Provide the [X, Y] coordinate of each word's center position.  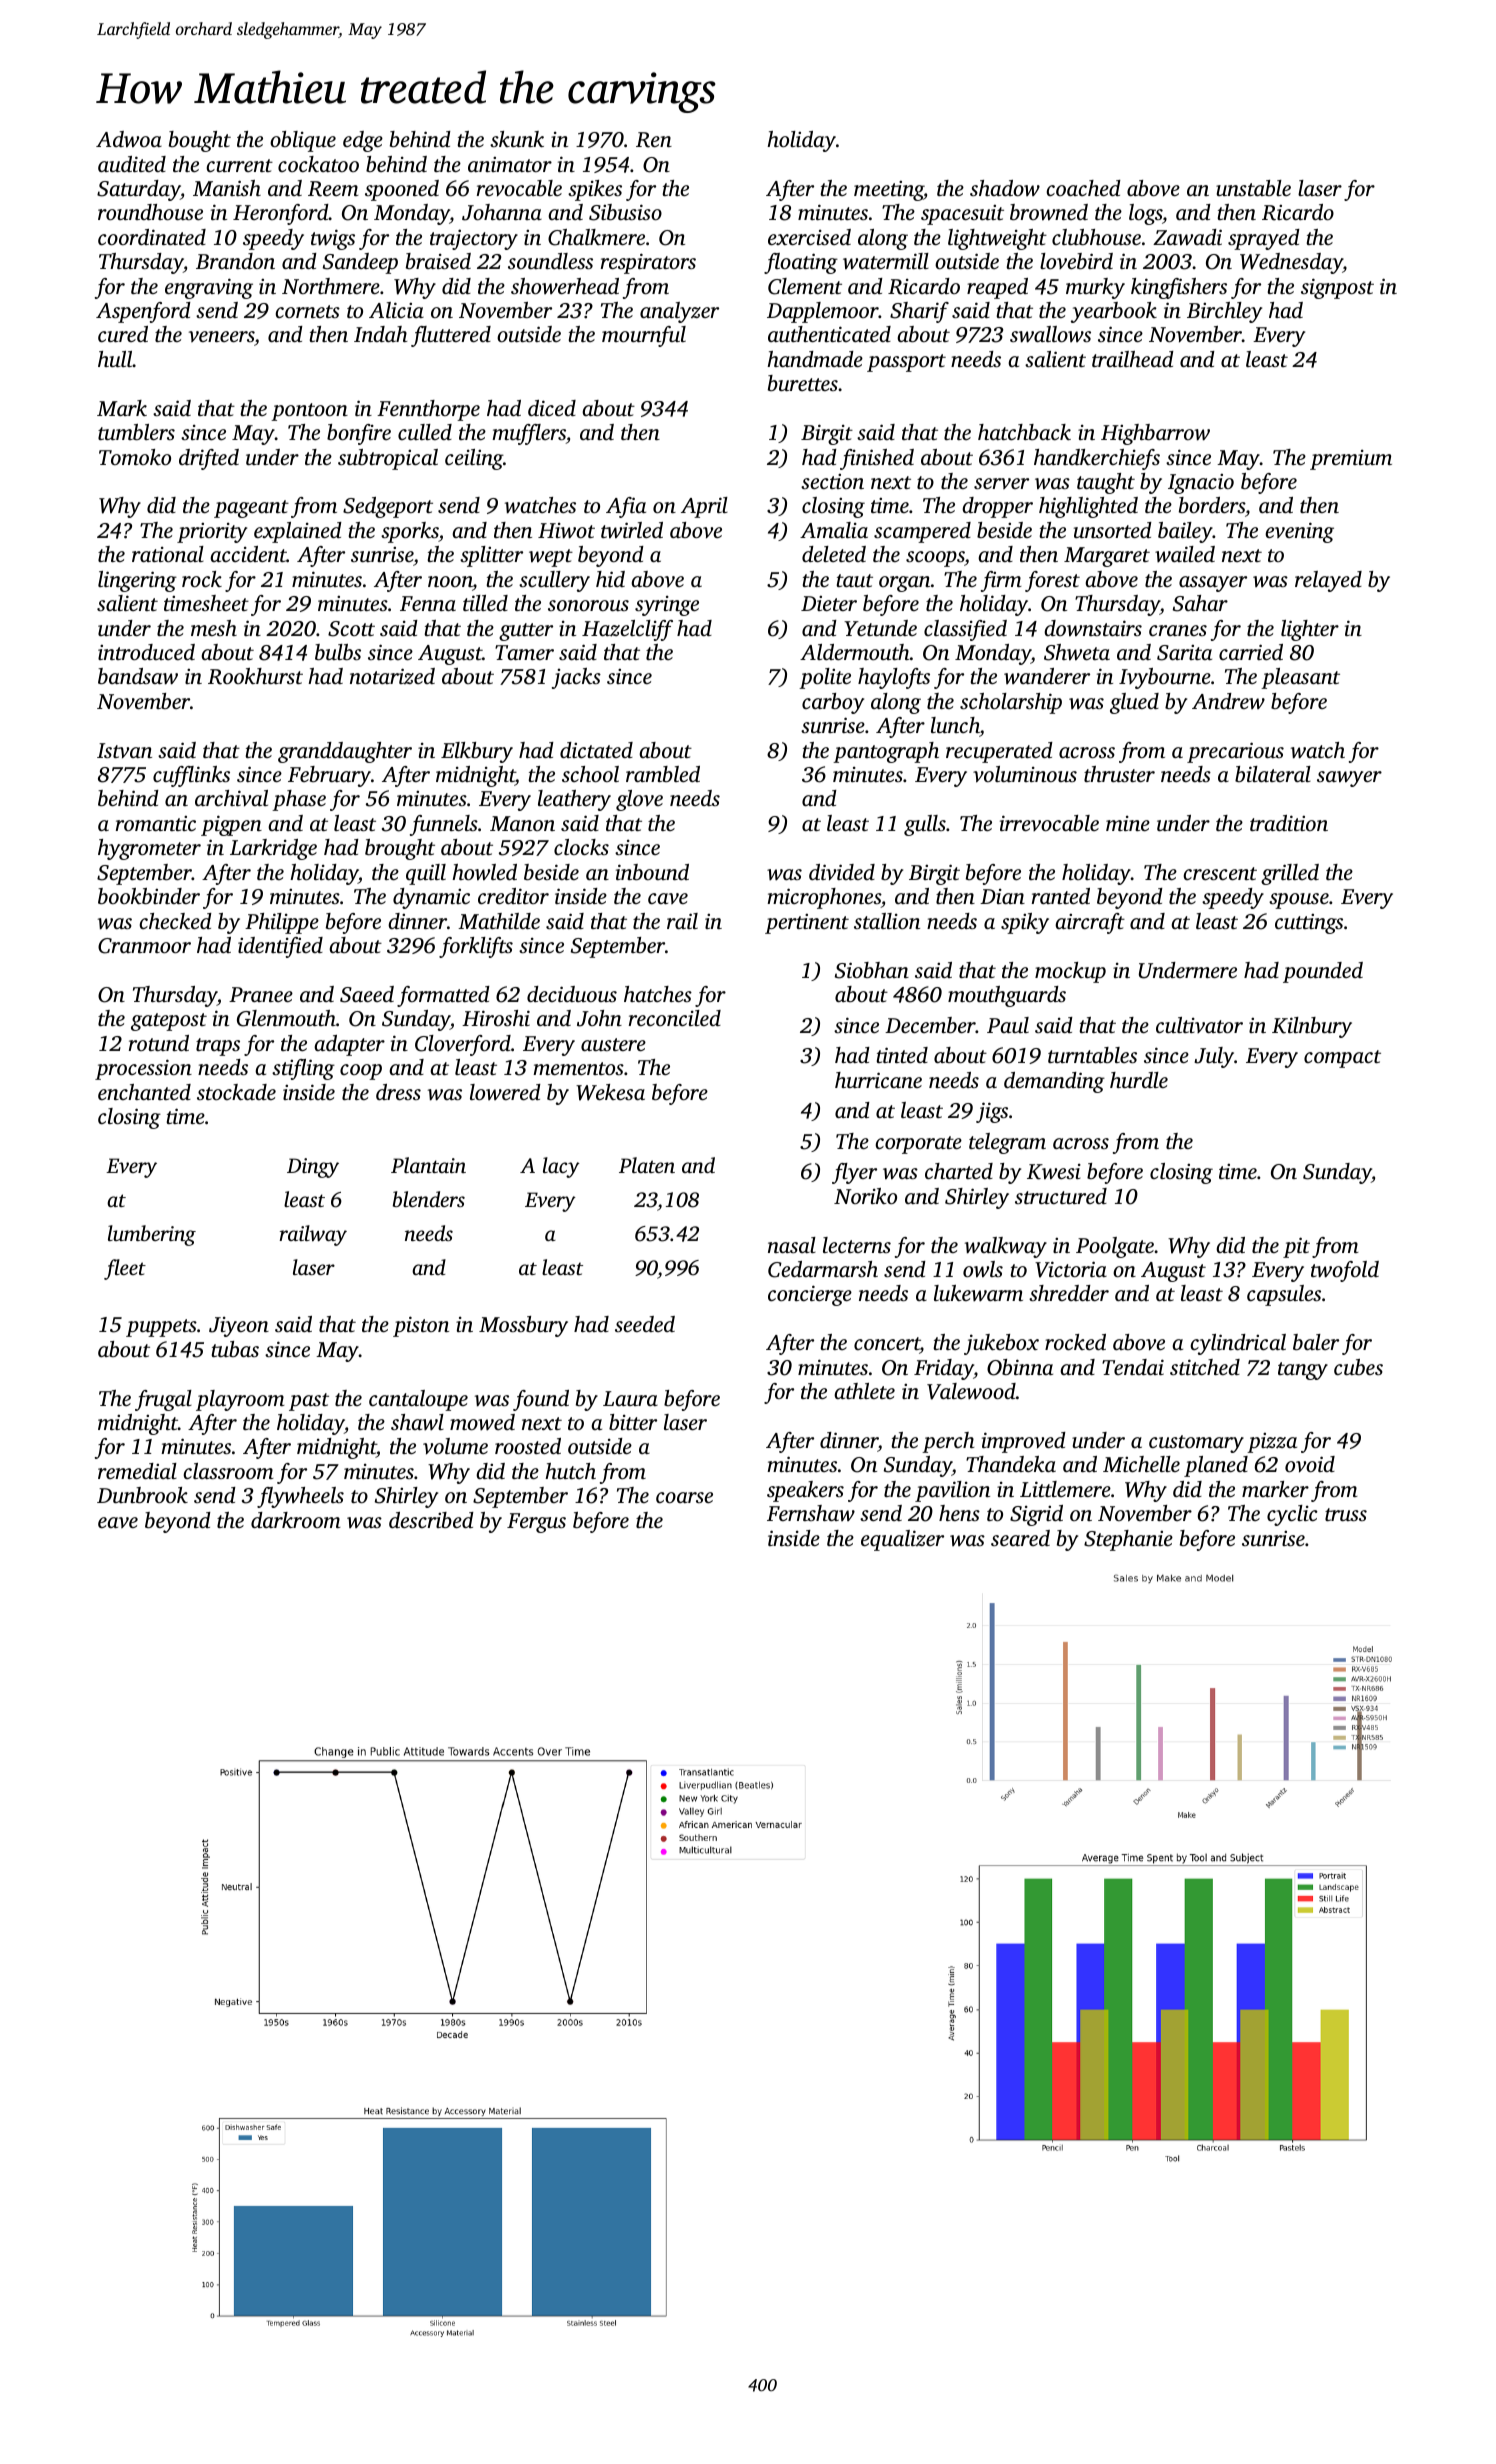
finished [877, 459]
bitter [633, 1422]
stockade [236, 1092]
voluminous [1025, 774]
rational [168, 554]
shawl [417, 1422]
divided [842, 872]
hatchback [1024, 432]
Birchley [1224, 312]
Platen [647, 1165]
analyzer [679, 312]
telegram [1007, 1143]
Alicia [396, 310]
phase [299, 800]
